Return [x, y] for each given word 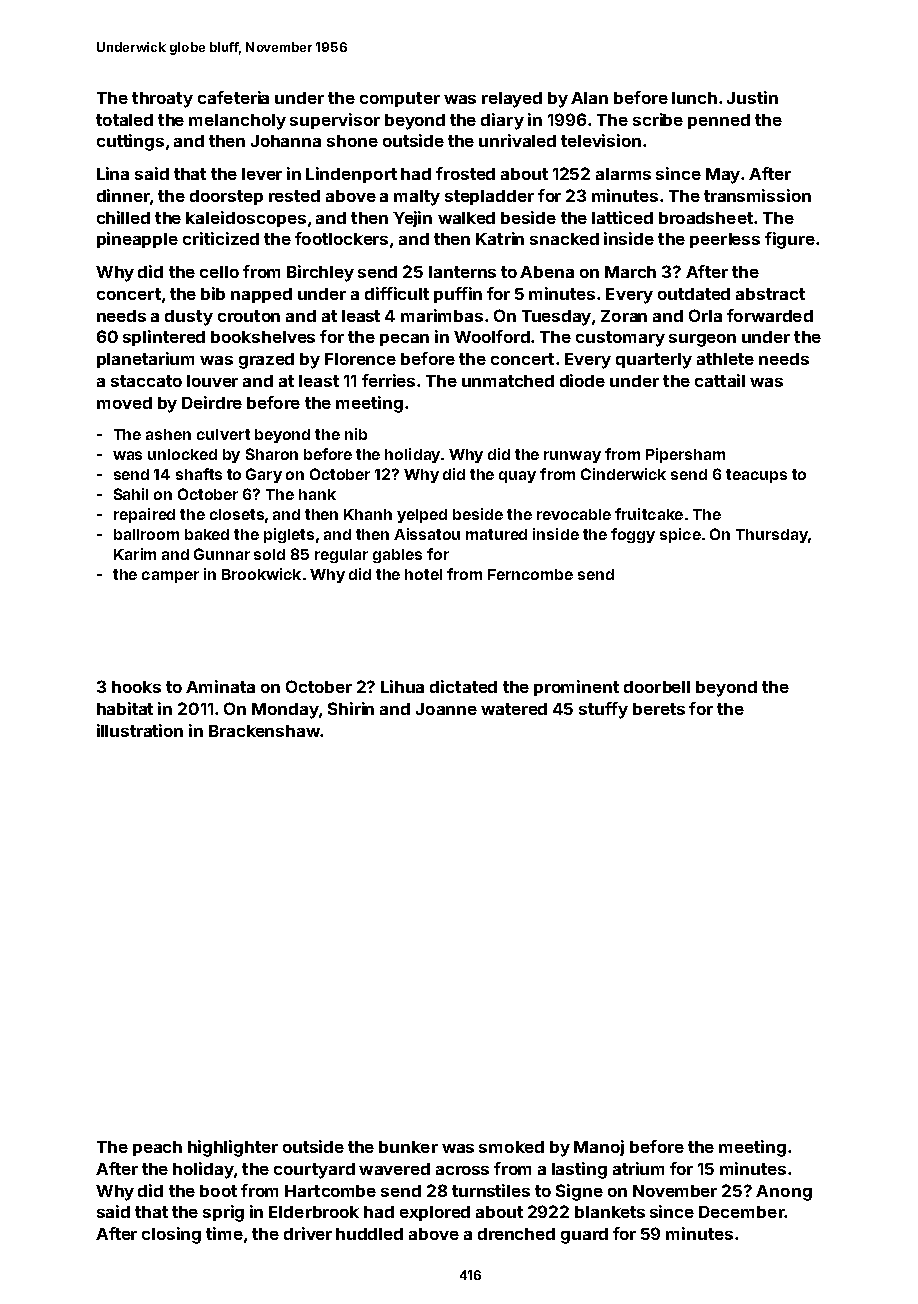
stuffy [603, 710]
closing [171, 1235]
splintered [164, 338]
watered [514, 709]
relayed [512, 100]
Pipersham [685, 455]
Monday [285, 711]
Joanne [446, 709]
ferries [388, 380]
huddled [369, 1234]
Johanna [286, 141]
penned [719, 121]
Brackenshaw [264, 731]
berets [659, 709]
